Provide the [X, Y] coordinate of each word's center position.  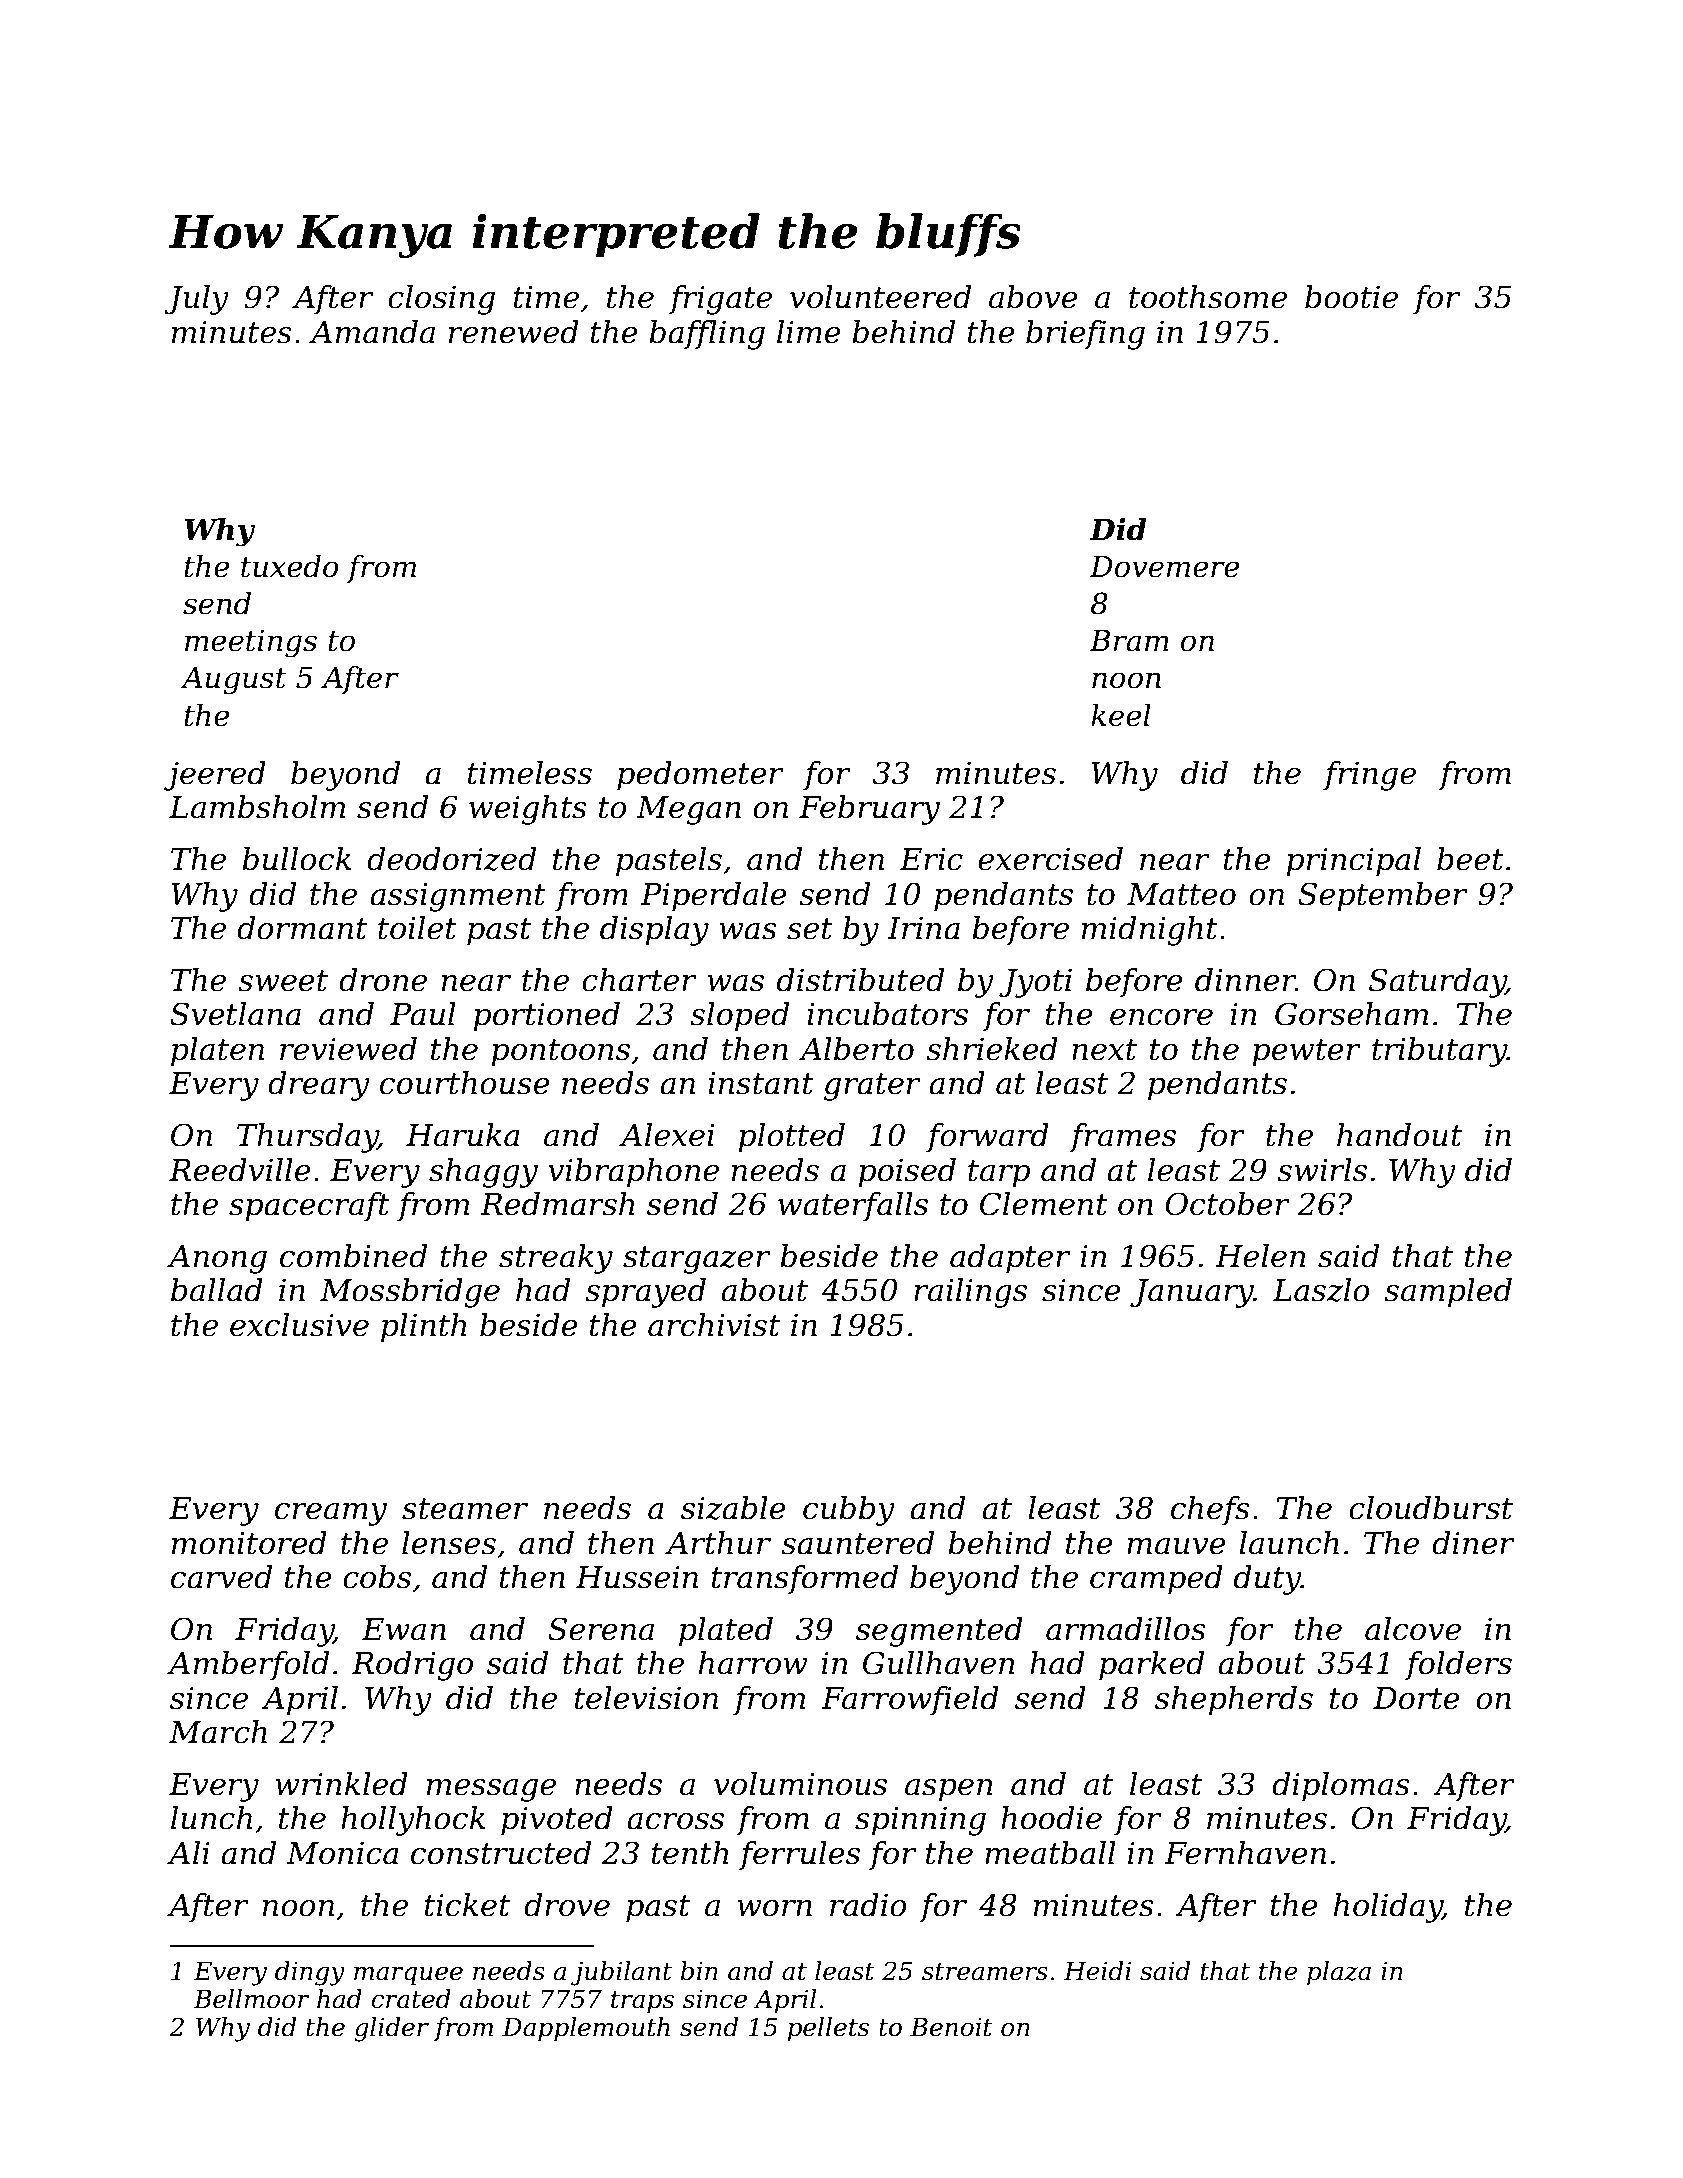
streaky [556, 1259]
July [196, 300]
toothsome [1208, 297]
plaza [1339, 1973]
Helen [1260, 1256]
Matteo [1181, 894]
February [869, 810]
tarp [999, 1174]
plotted [791, 1138]
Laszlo [1321, 1290]
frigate [720, 300]
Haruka [463, 1135]
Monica [342, 1853]
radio [868, 1905]
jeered [215, 776]
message [491, 1790]
